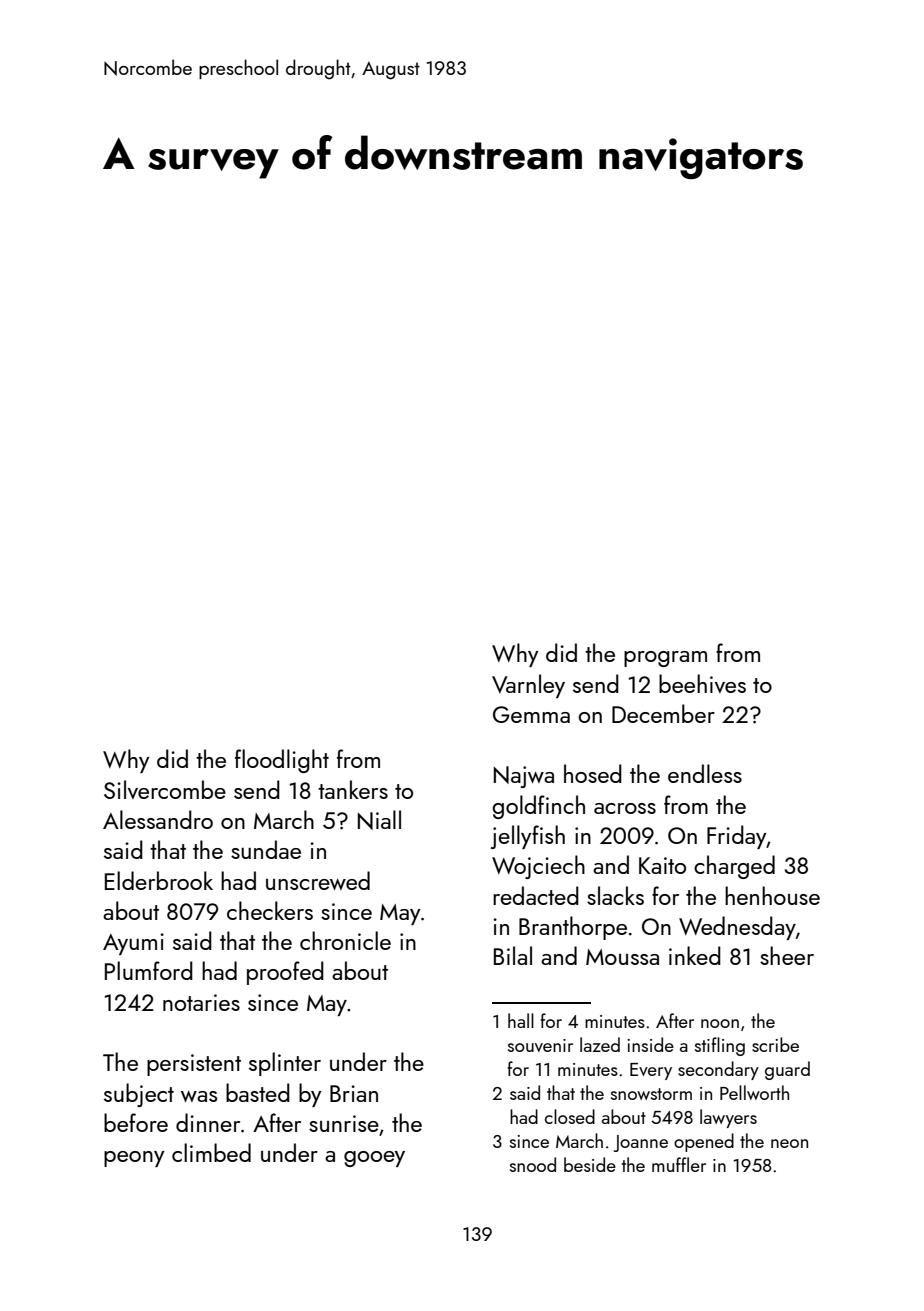  What do you see at coordinates (787, 955) in the page?
I see `sheer` at bounding box center [787, 955].
